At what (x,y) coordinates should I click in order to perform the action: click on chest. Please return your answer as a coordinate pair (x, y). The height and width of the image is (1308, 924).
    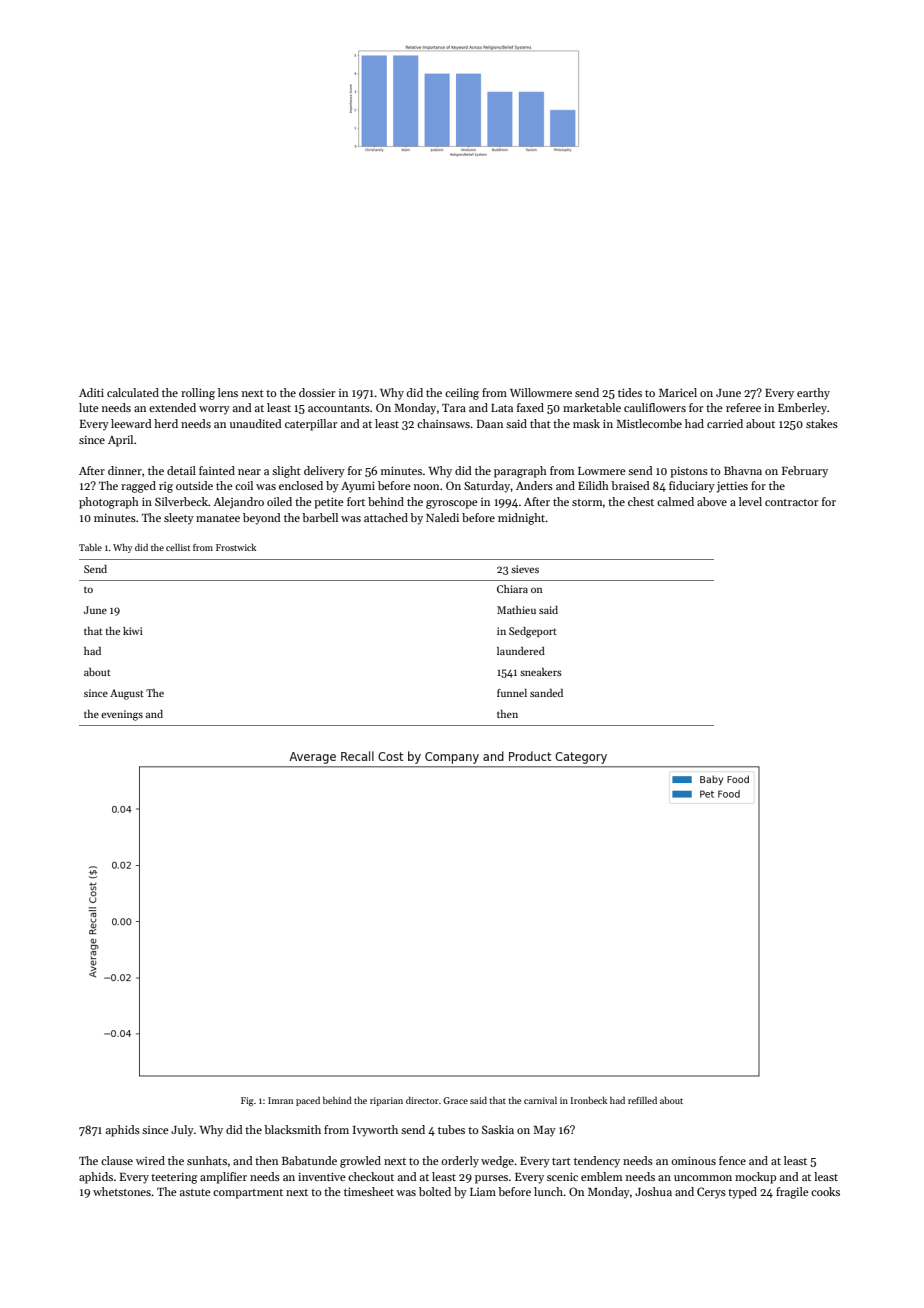
    Looking at the image, I should click on (641, 501).
